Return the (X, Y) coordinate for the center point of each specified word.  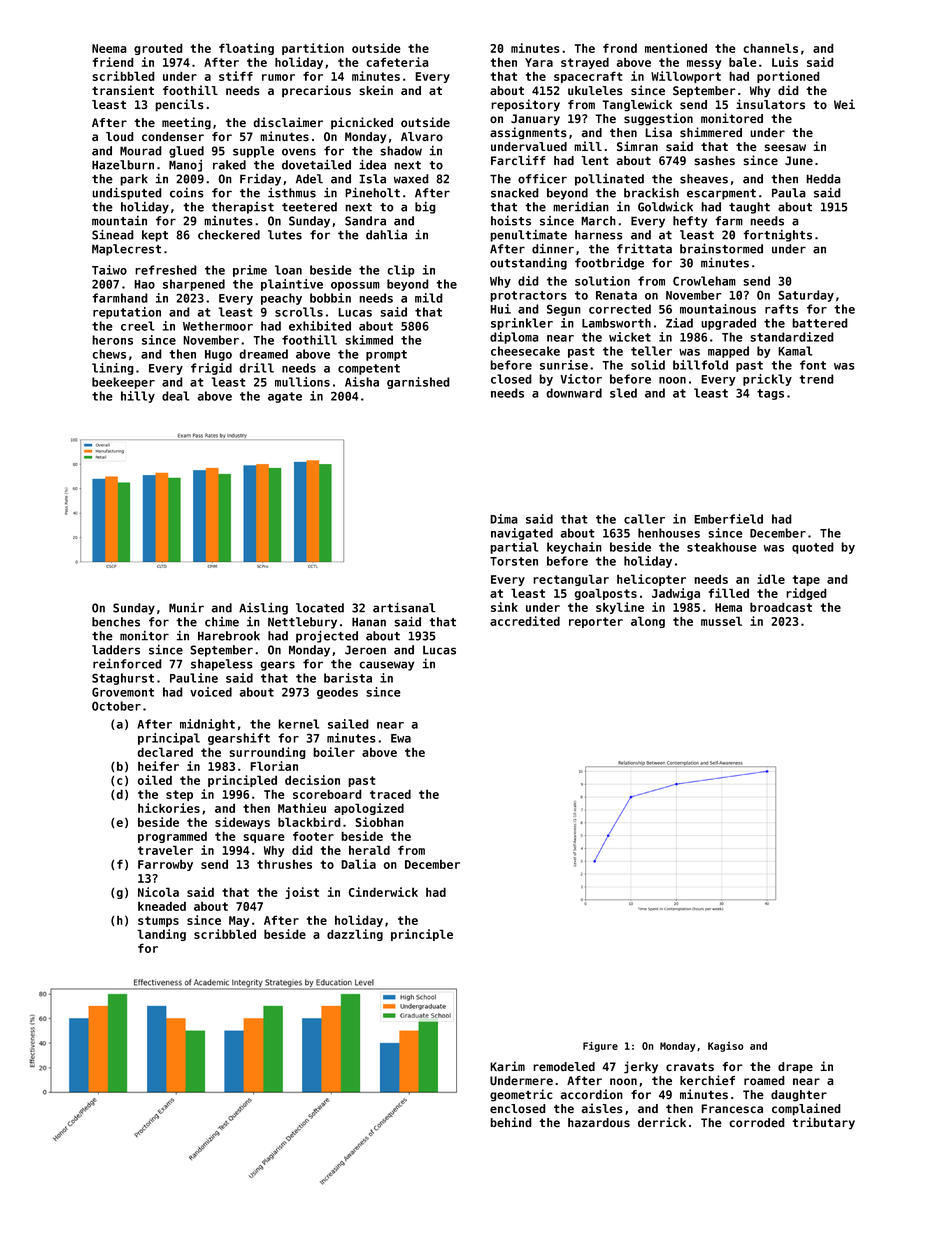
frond (620, 48)
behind (511, 1122)
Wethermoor (218, 326)
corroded (757, 1123)
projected (327, 637)
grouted (158, 49)
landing (161, 935)
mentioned (676, 48)
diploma (514, 338)
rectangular (571, 580)
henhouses (669, 533)
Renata (616, 295)
